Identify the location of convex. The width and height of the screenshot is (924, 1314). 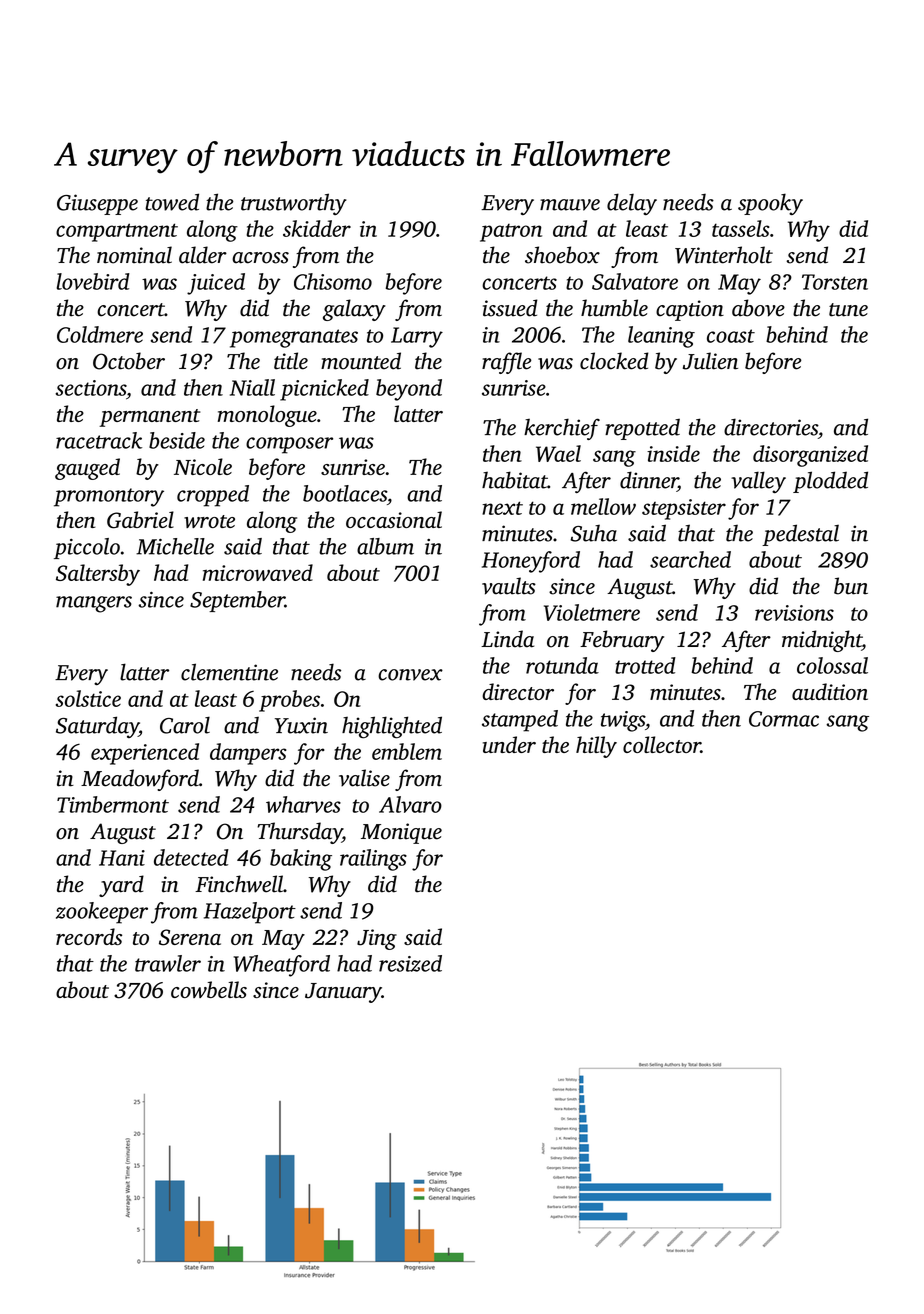
(410, 675).
